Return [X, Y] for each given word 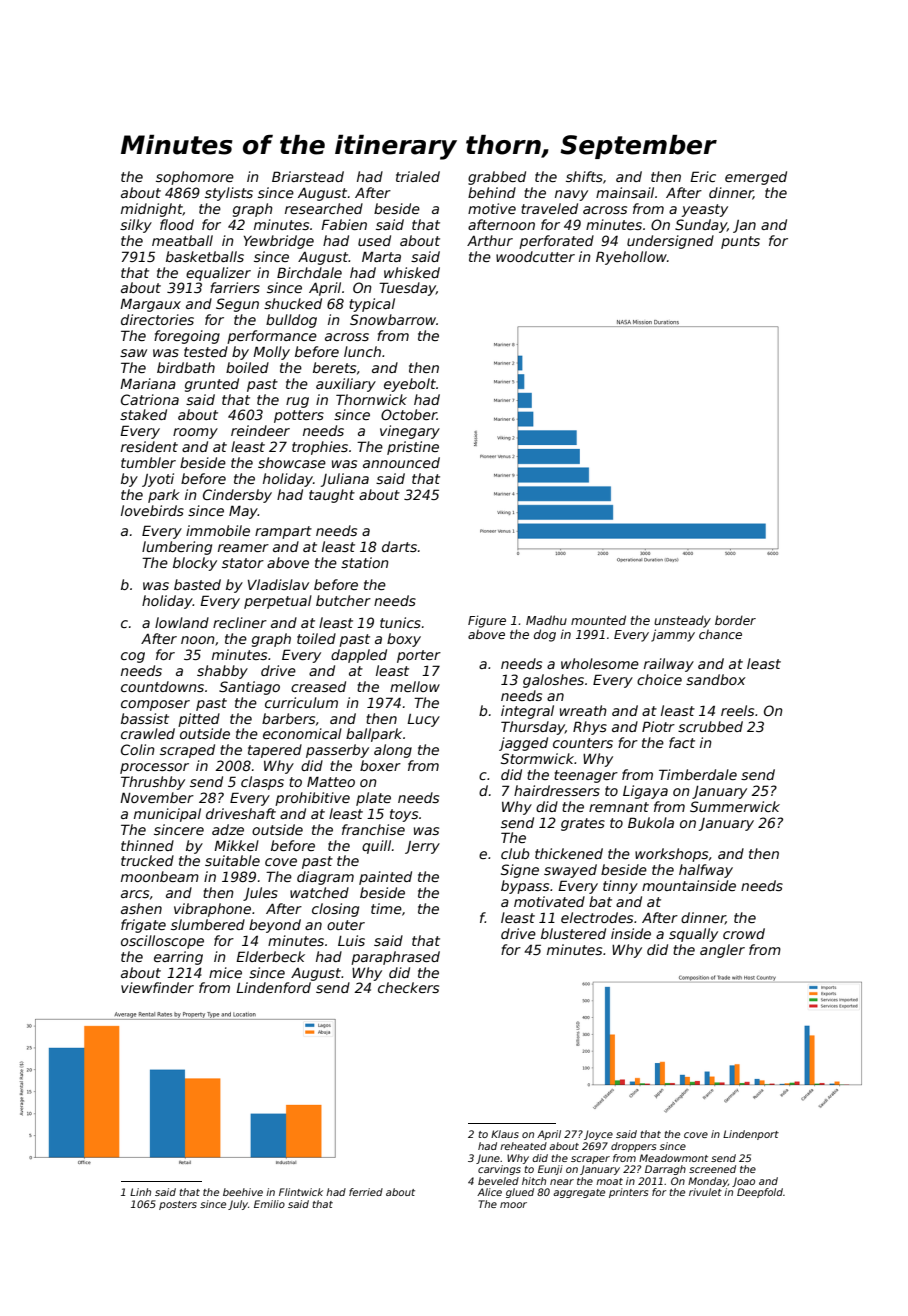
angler [722, 951]
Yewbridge [279, 242]
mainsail [625, 192]
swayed [570, 871]
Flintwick [301, 1192]
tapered [275, 751]
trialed [418, 176]
